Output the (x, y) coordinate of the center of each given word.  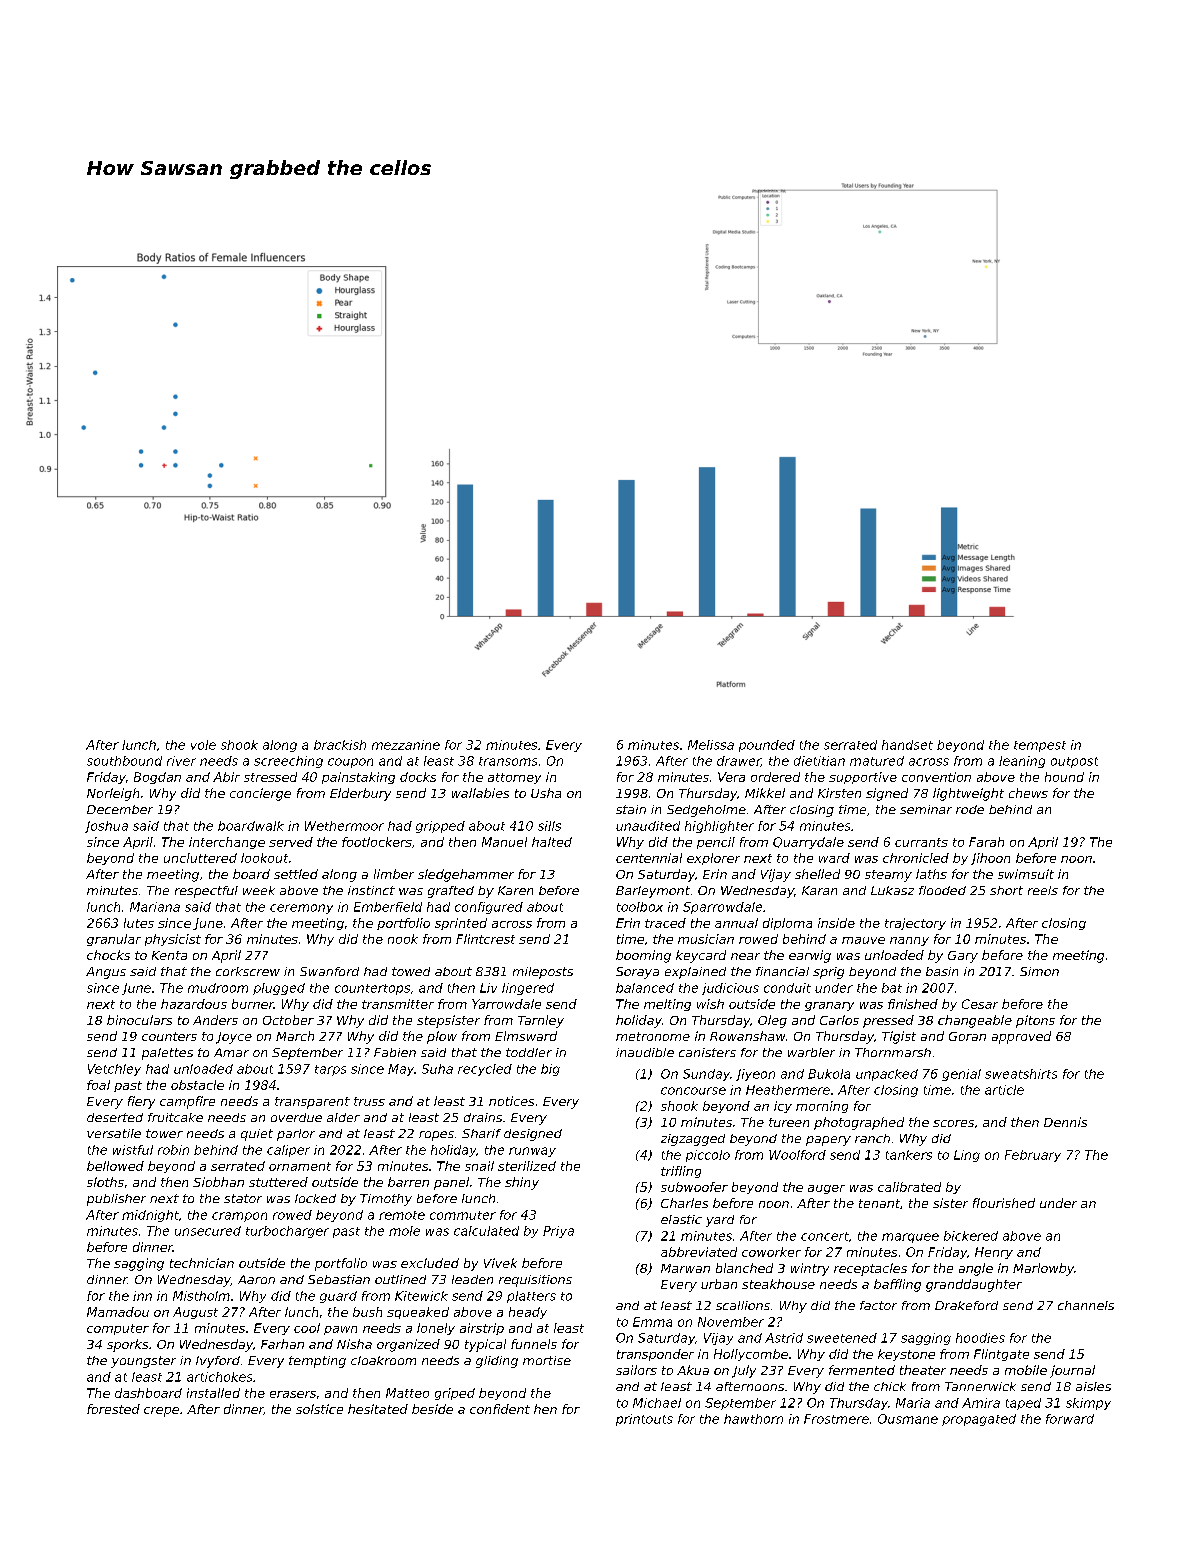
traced (665, 923)
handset (907, 745)
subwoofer (694, 1187)
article (1004, 1090)
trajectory (915, 924)
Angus (106, 973)
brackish (340, 745)
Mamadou (118, 1312)
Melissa (711, 745)
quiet (257, 1135)
